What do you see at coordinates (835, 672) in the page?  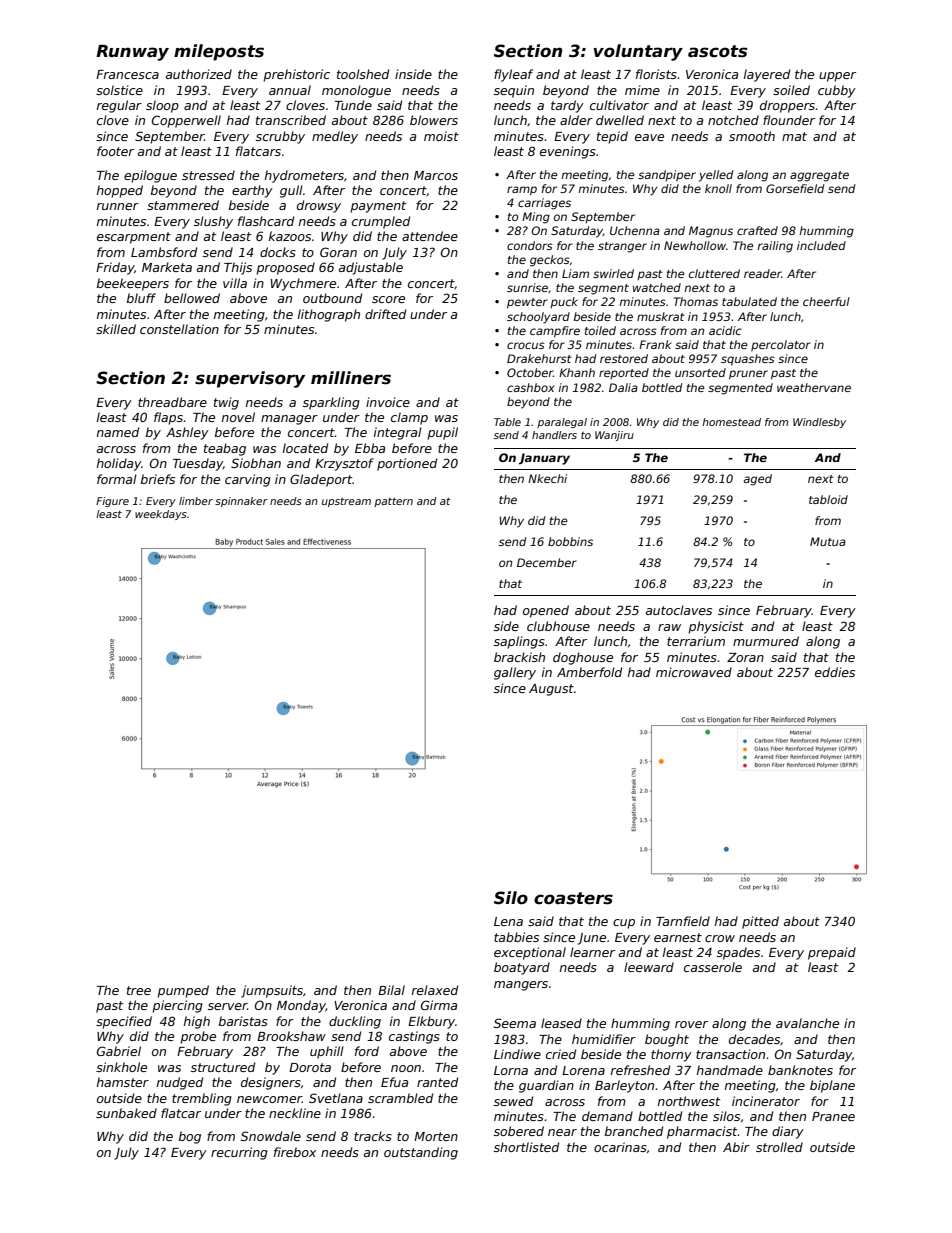 I see `eddies` at bounding box center [835, 672].
